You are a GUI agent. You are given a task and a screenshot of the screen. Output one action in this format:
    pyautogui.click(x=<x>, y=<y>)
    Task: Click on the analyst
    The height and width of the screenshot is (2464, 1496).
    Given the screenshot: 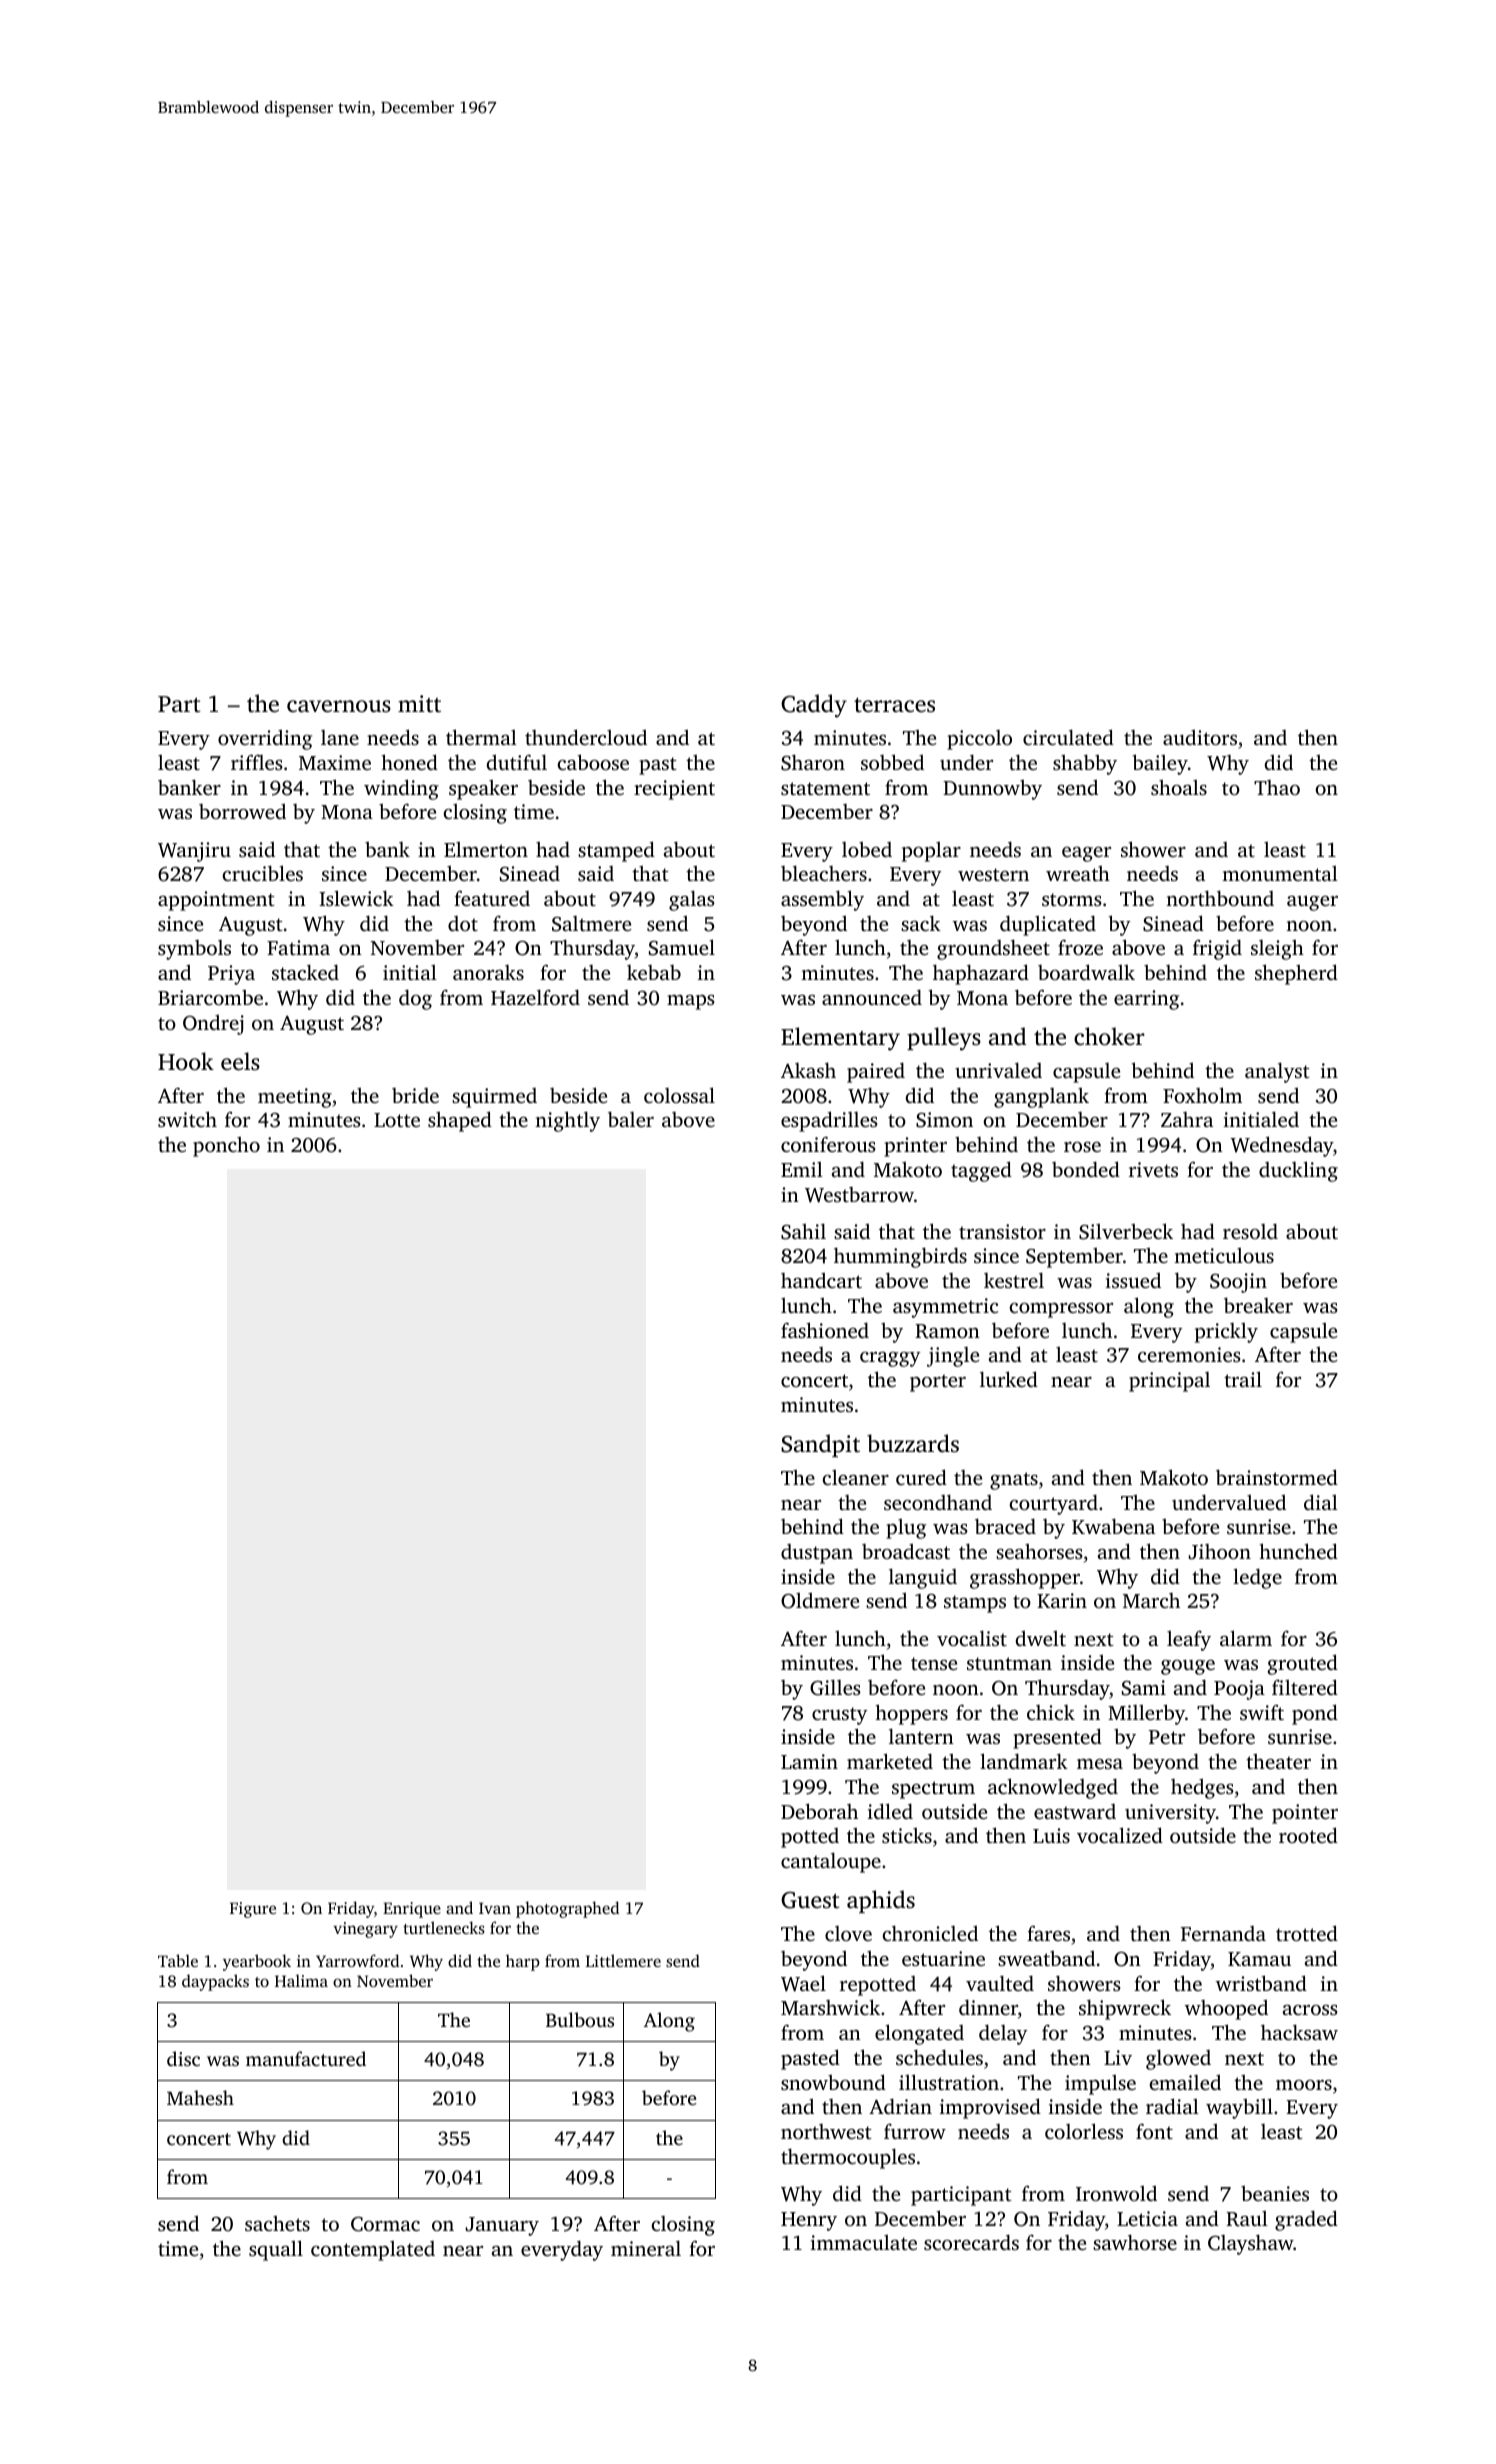 What is the action you would take?
    pyautogui.click(x=1277, y=1072)
